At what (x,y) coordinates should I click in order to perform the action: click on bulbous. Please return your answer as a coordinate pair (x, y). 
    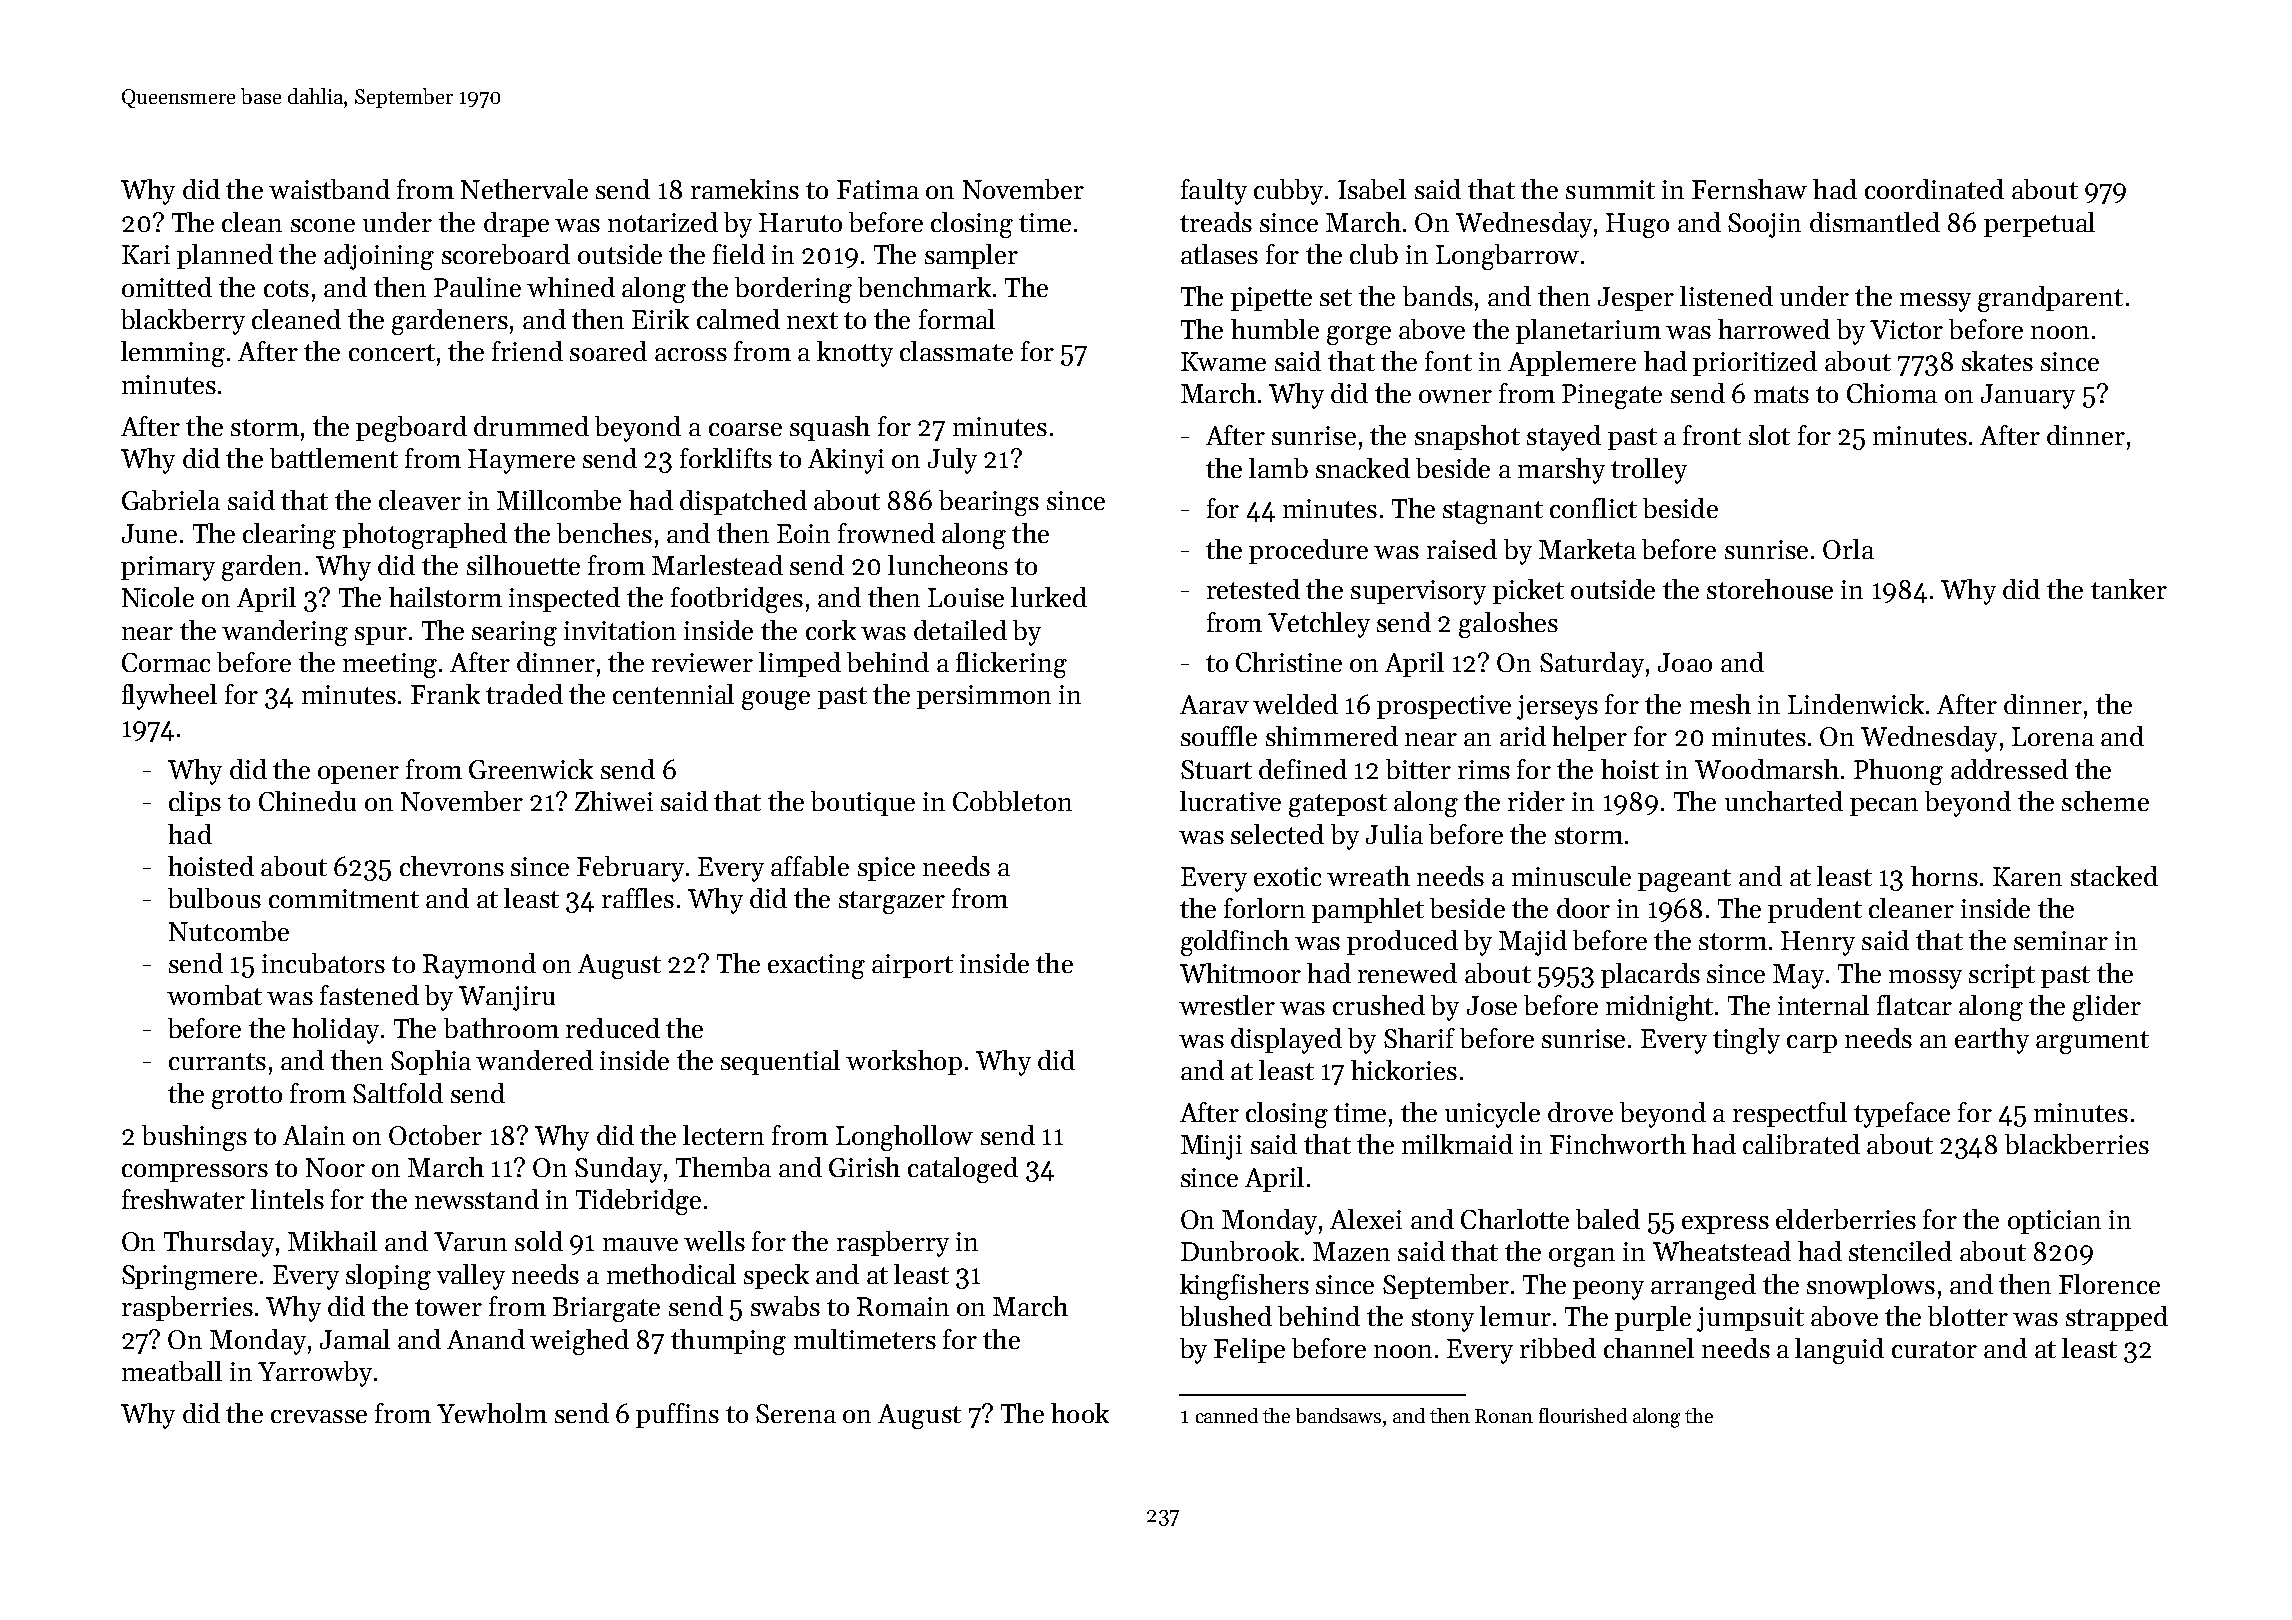
    Looking at the image, I should click on (214, 898).
